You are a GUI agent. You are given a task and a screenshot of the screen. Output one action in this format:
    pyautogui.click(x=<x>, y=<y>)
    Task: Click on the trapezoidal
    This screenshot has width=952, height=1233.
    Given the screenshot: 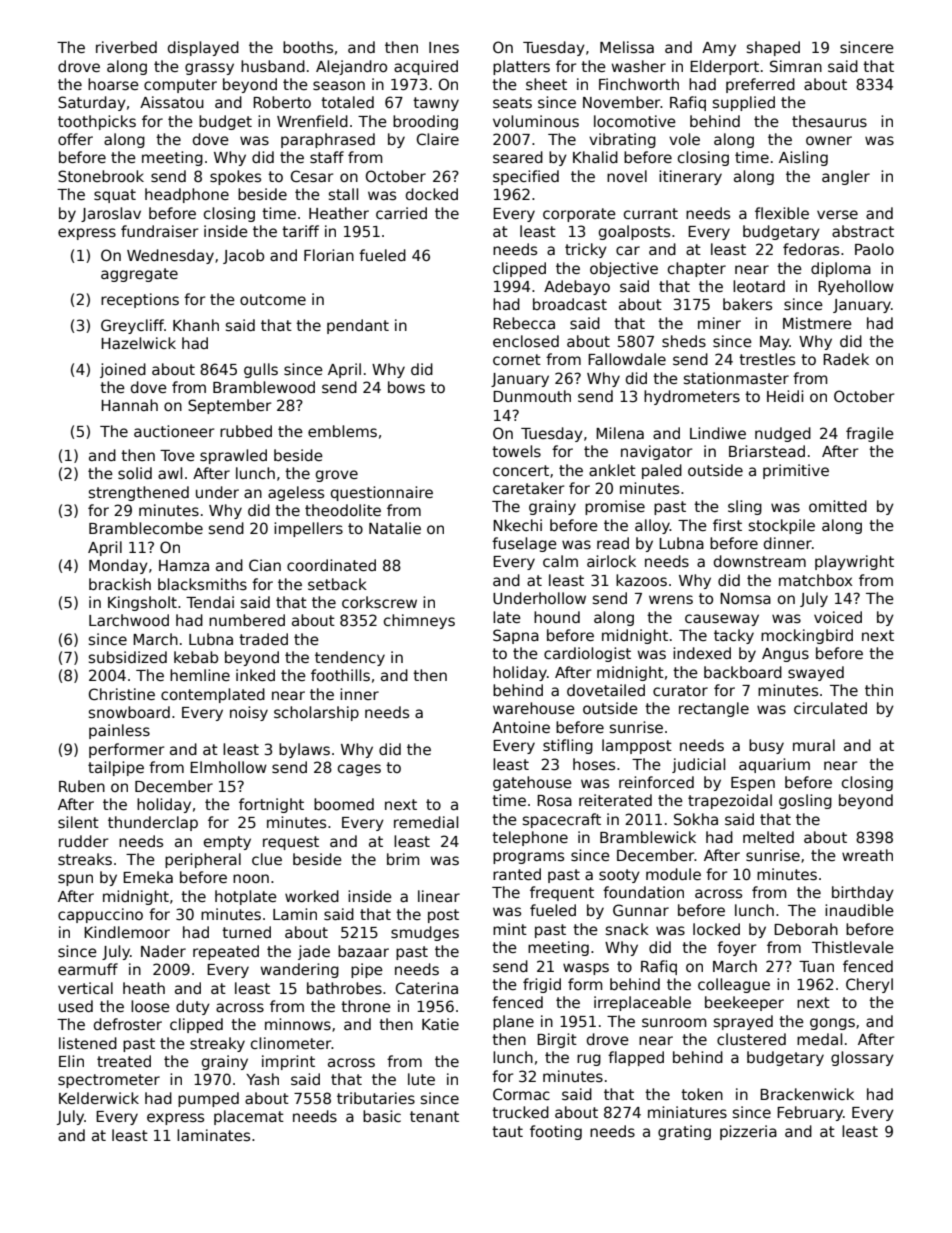 What is the action you would take?
    pyautogui.click(x=730, y=801)
